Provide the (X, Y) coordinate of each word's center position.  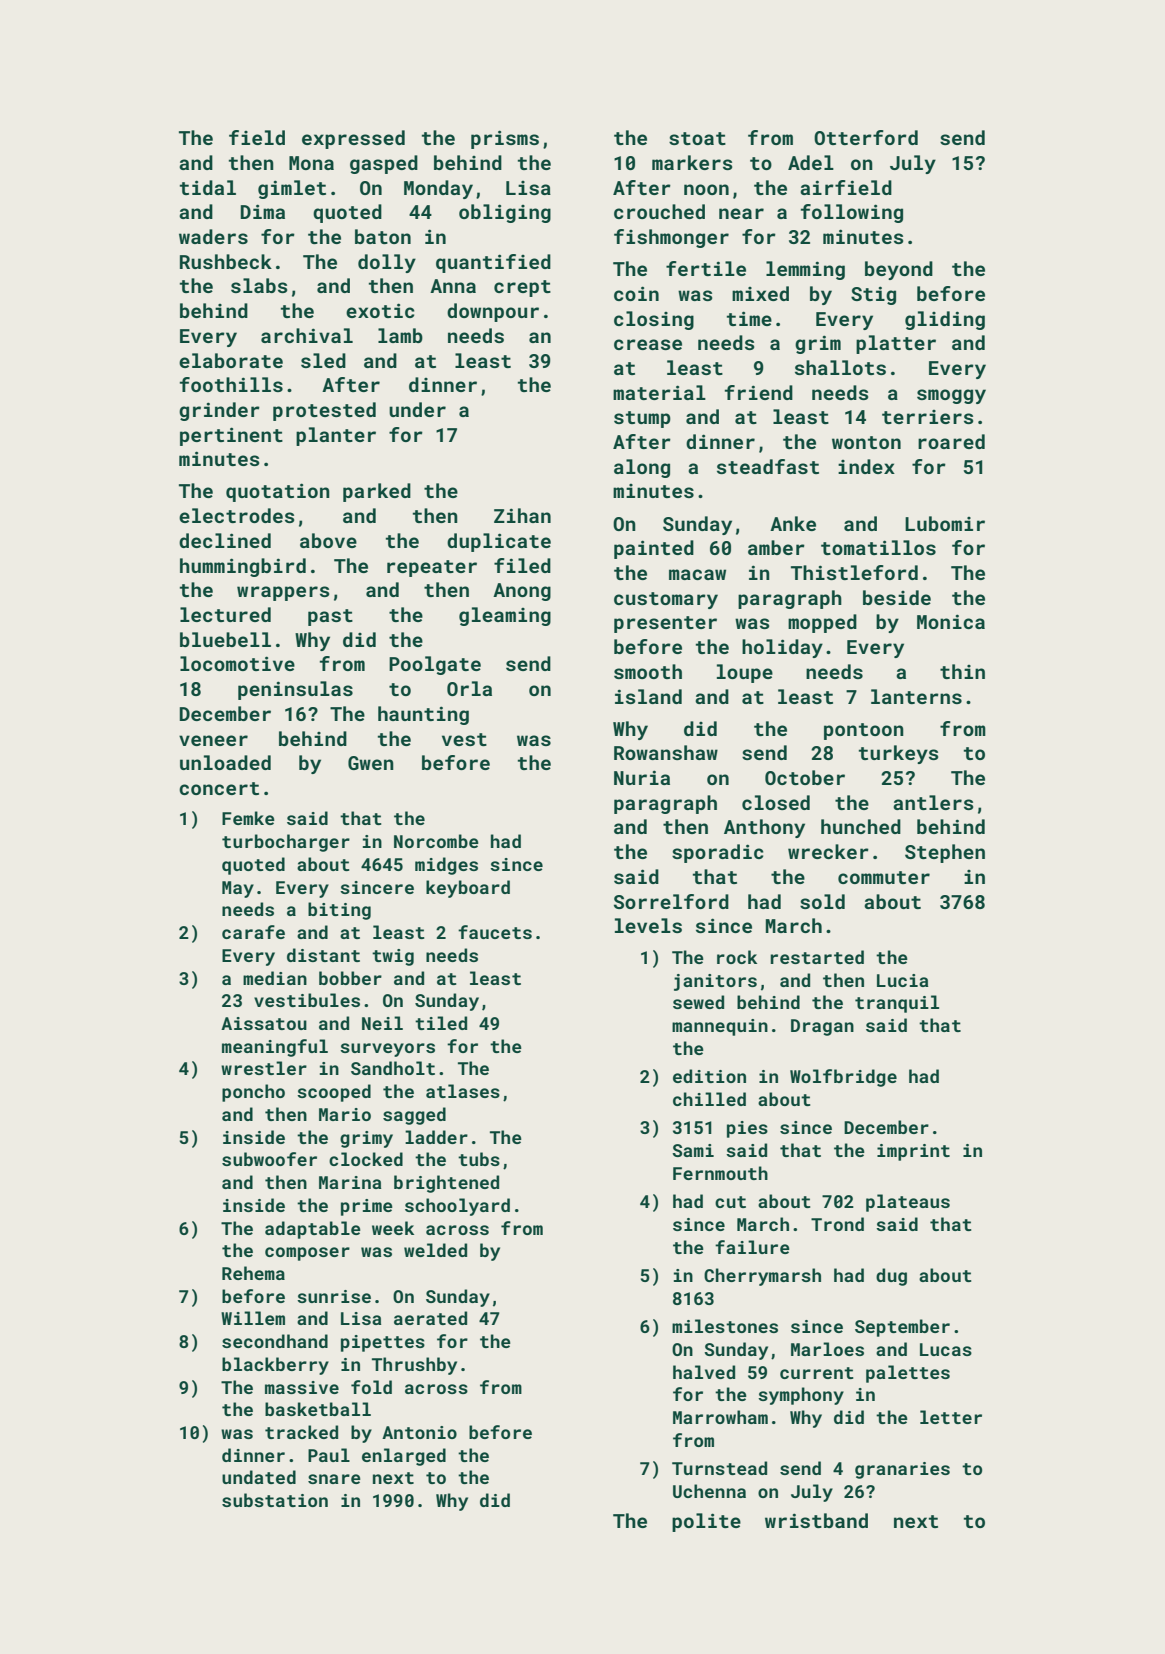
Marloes (827, 1349)
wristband (816, 1520)
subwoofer (269, 1159)
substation (275, 1500)
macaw (697, 574)
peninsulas (295, 690)
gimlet (292, 189)
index (866, 466)
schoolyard (457, 1207)
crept (522, 288)
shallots (840, 367)
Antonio (419, 1432)
